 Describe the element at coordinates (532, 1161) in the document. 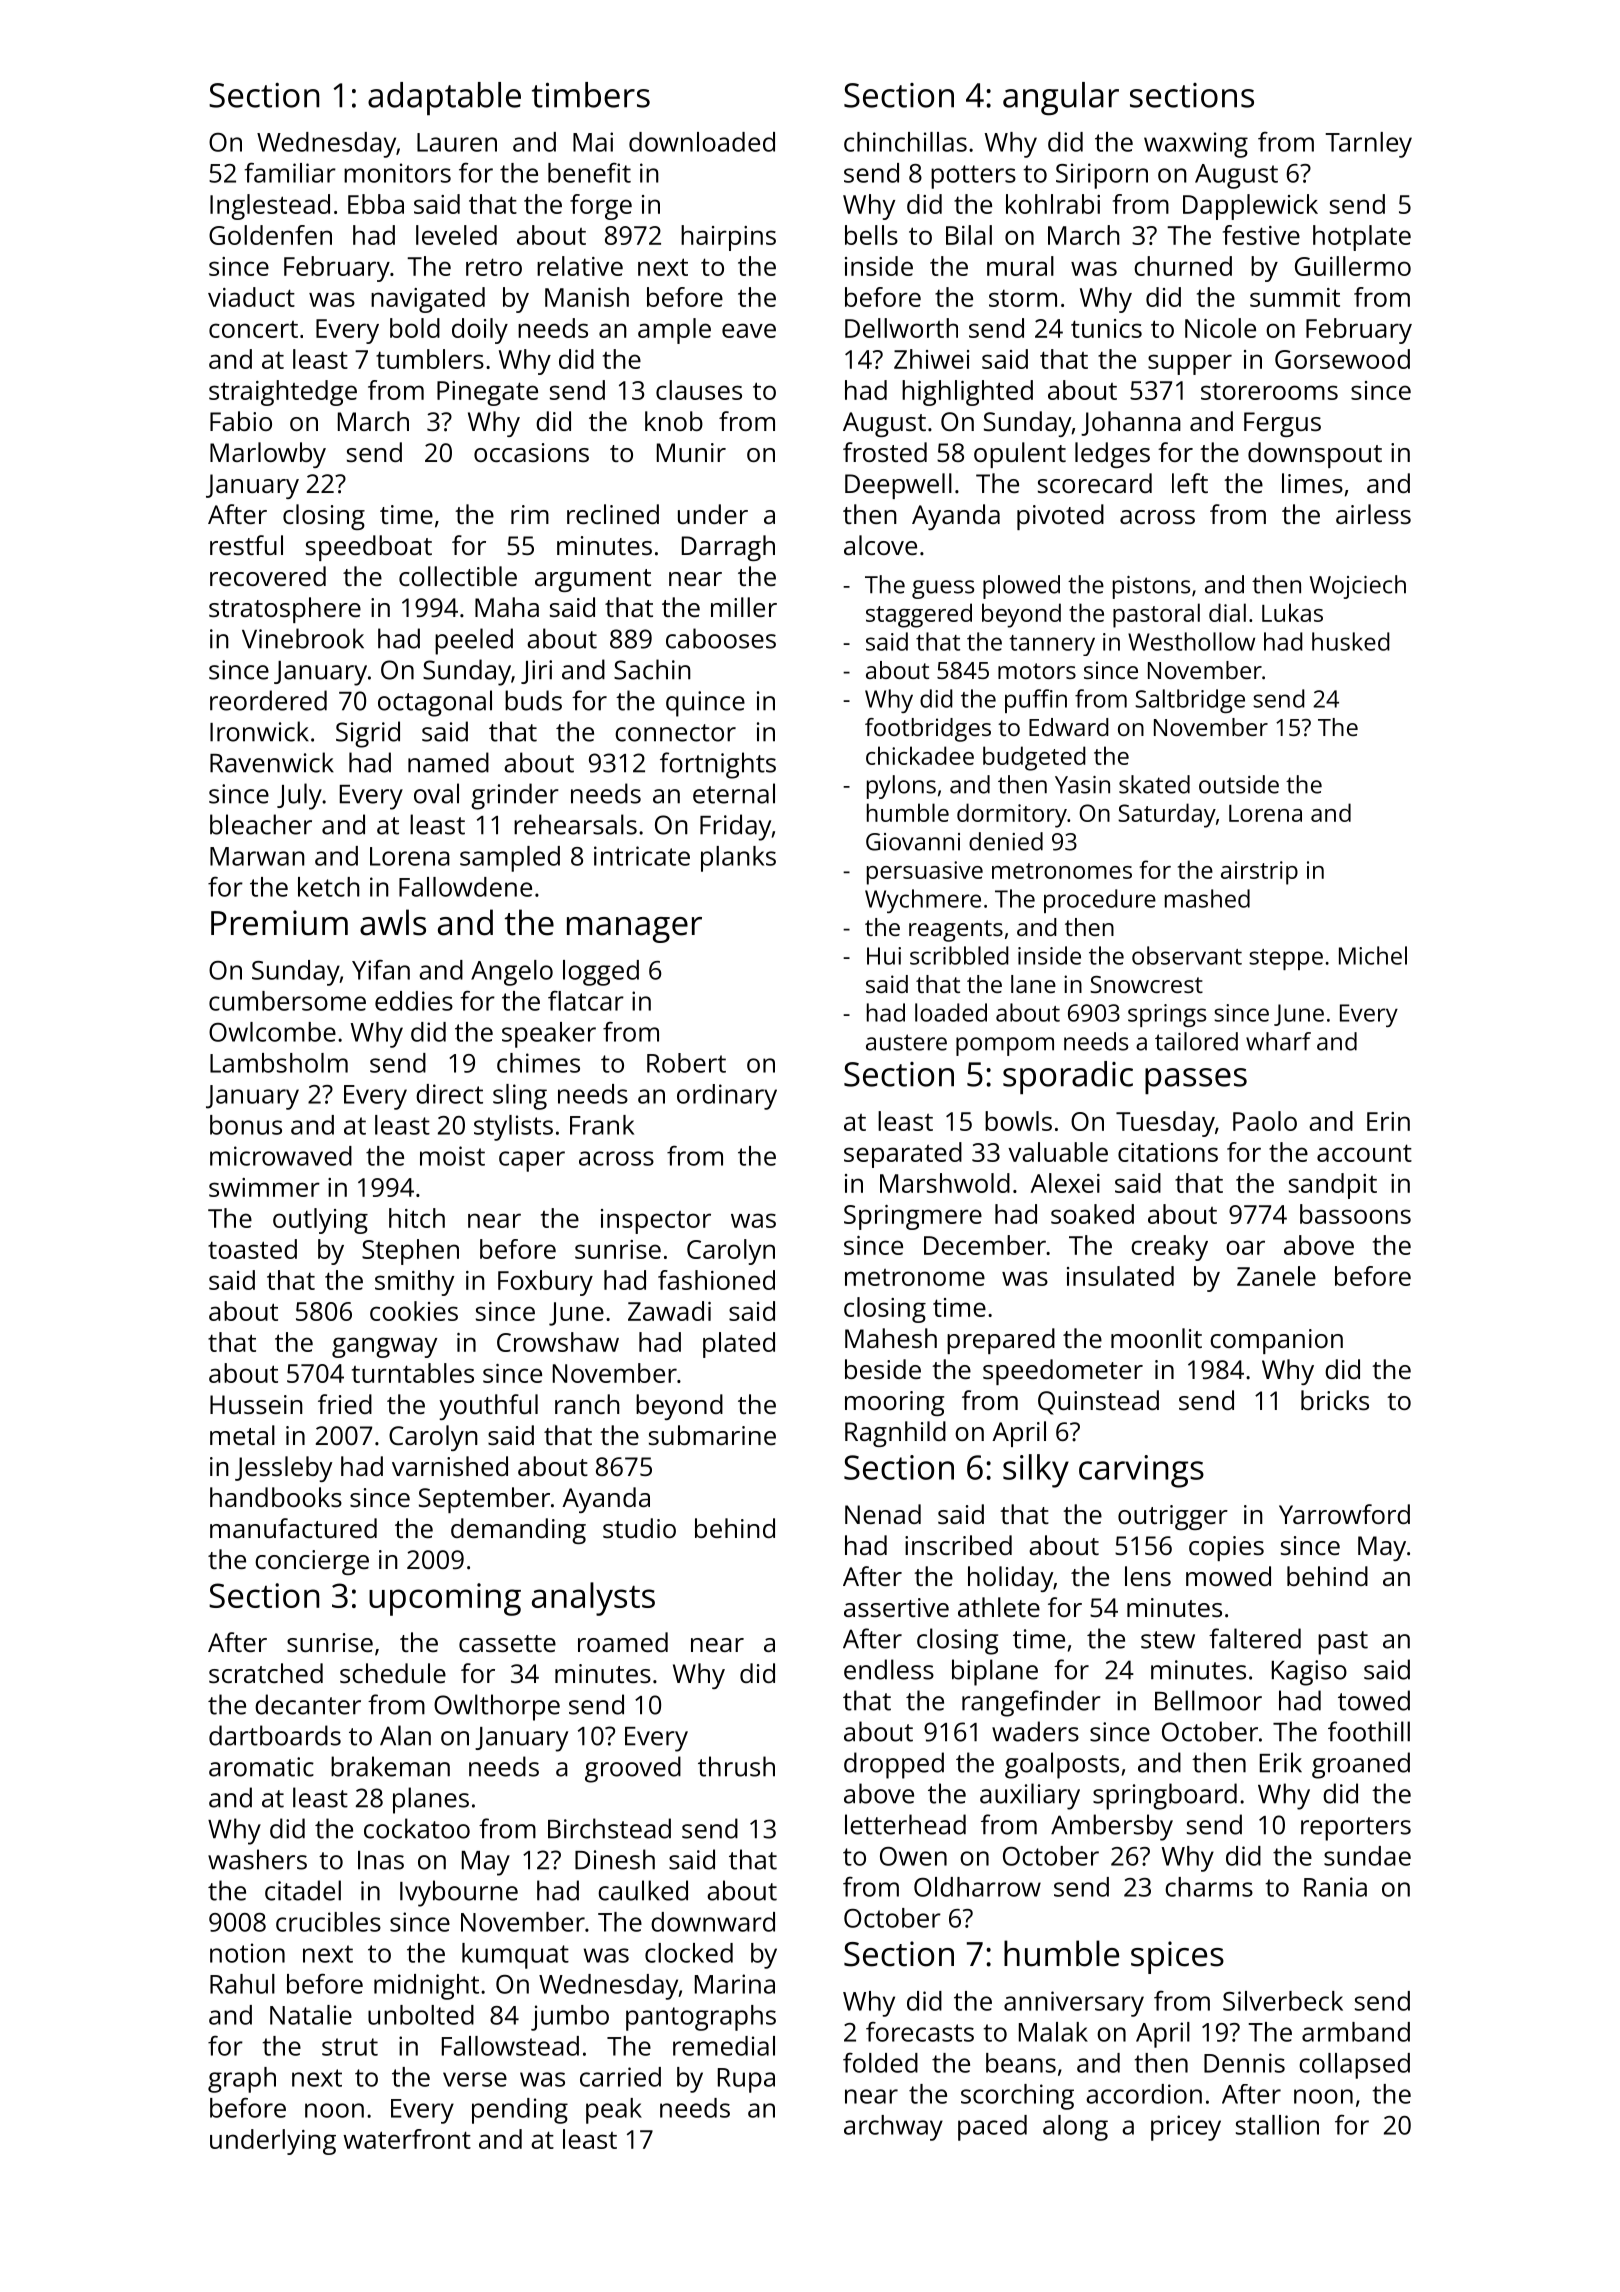

I see `caper` at that location.
